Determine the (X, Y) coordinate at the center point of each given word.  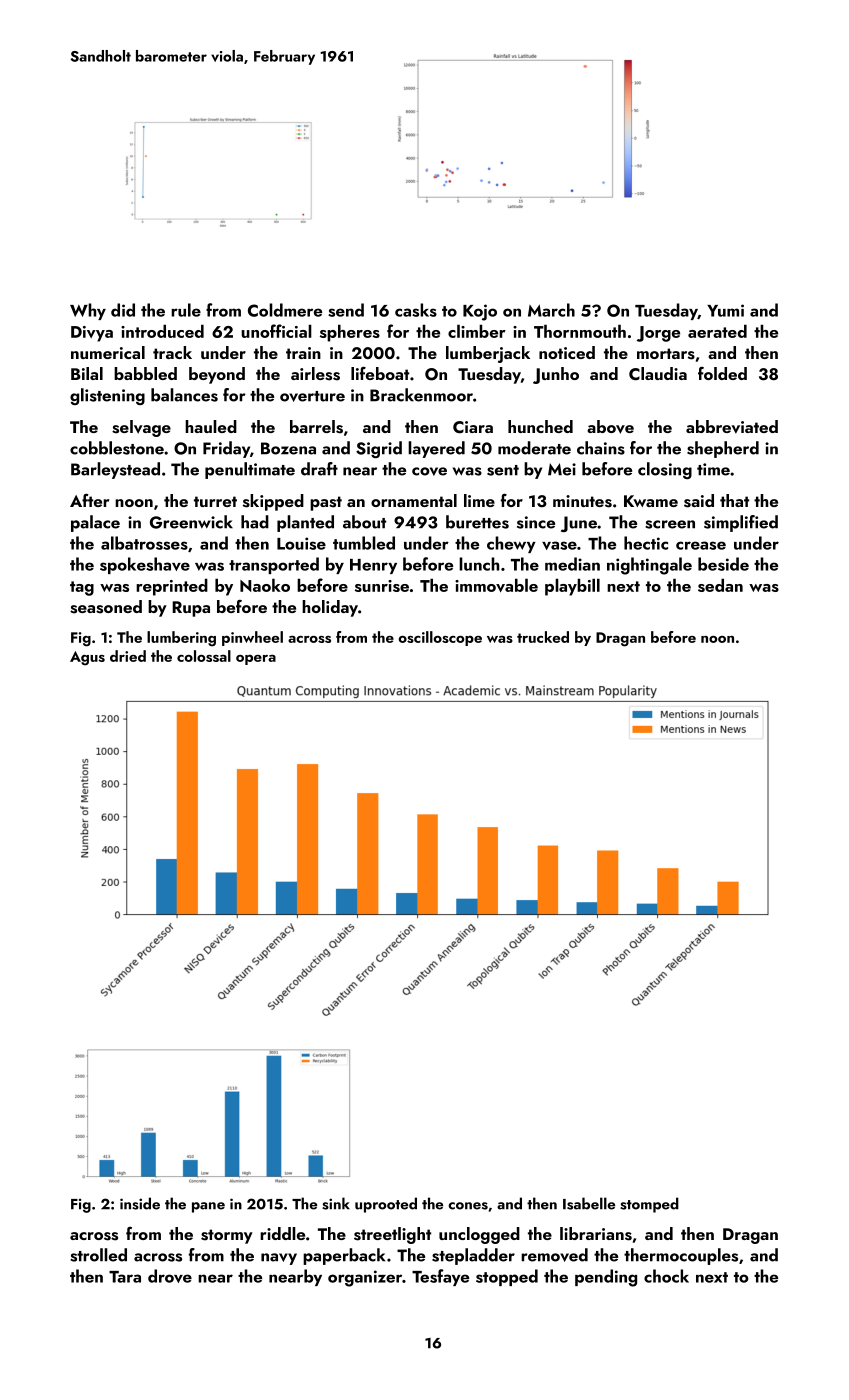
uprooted (386, 1205)
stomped (649, 1205)
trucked (543, 637)
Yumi (725, 310)
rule (186, 310)
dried (128, 656)
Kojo (480, 312)
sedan (720, 585)
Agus (87, 658)
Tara (125, 1277)
